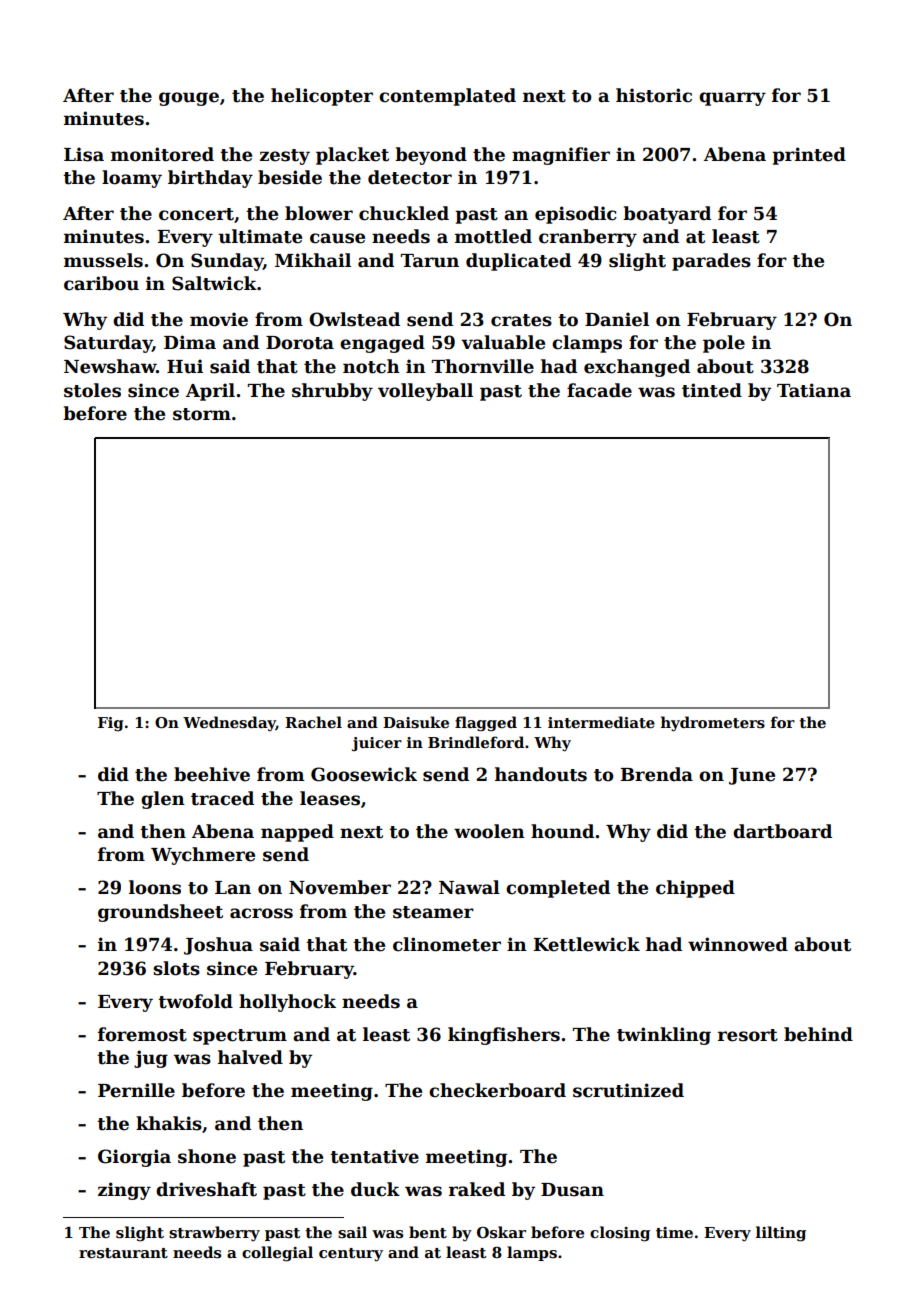  I want to click on gouge, so click(189, 99).
